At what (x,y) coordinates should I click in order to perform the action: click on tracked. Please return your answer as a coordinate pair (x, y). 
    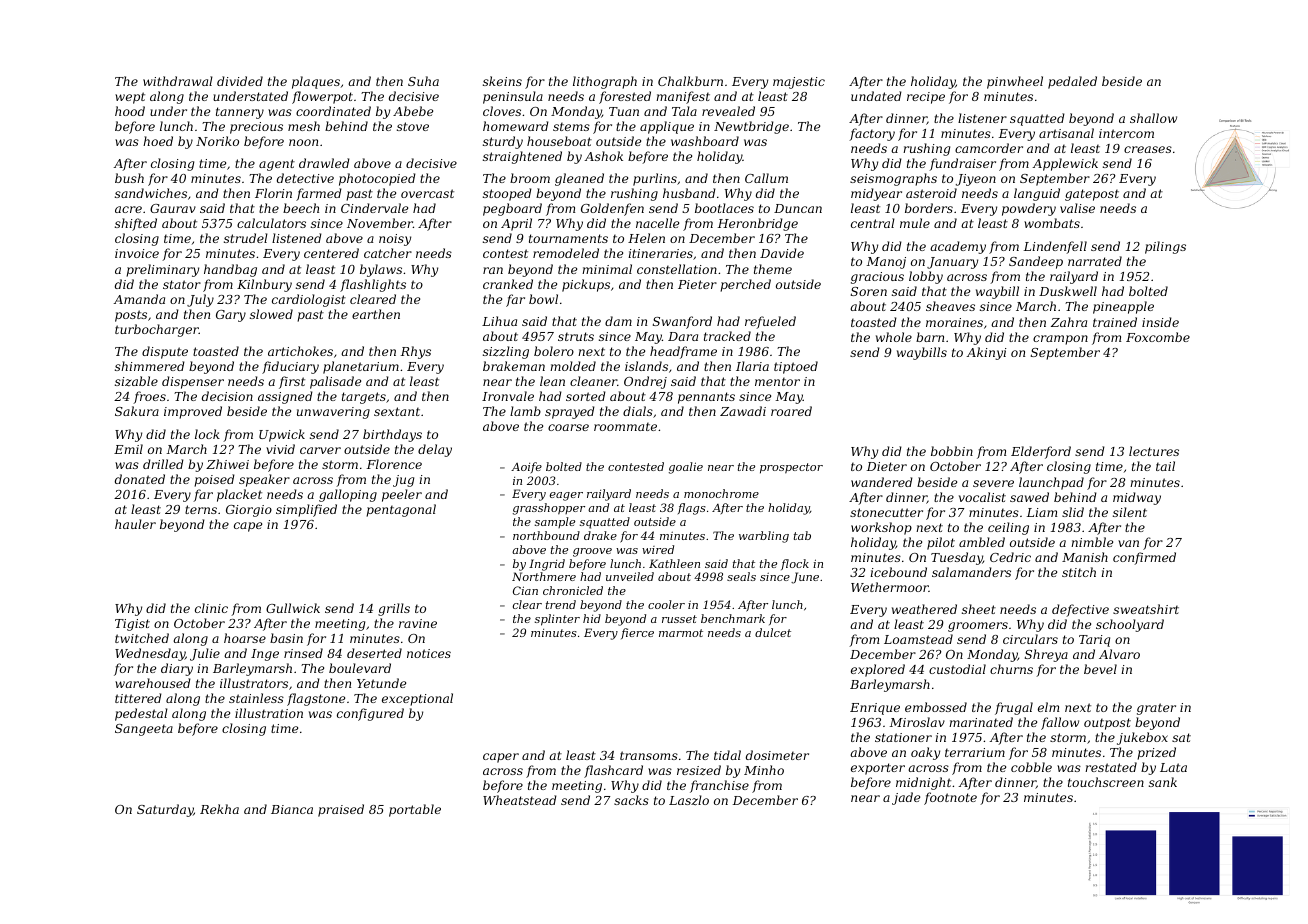
    Looking at the image, I should click on (727, 336).
